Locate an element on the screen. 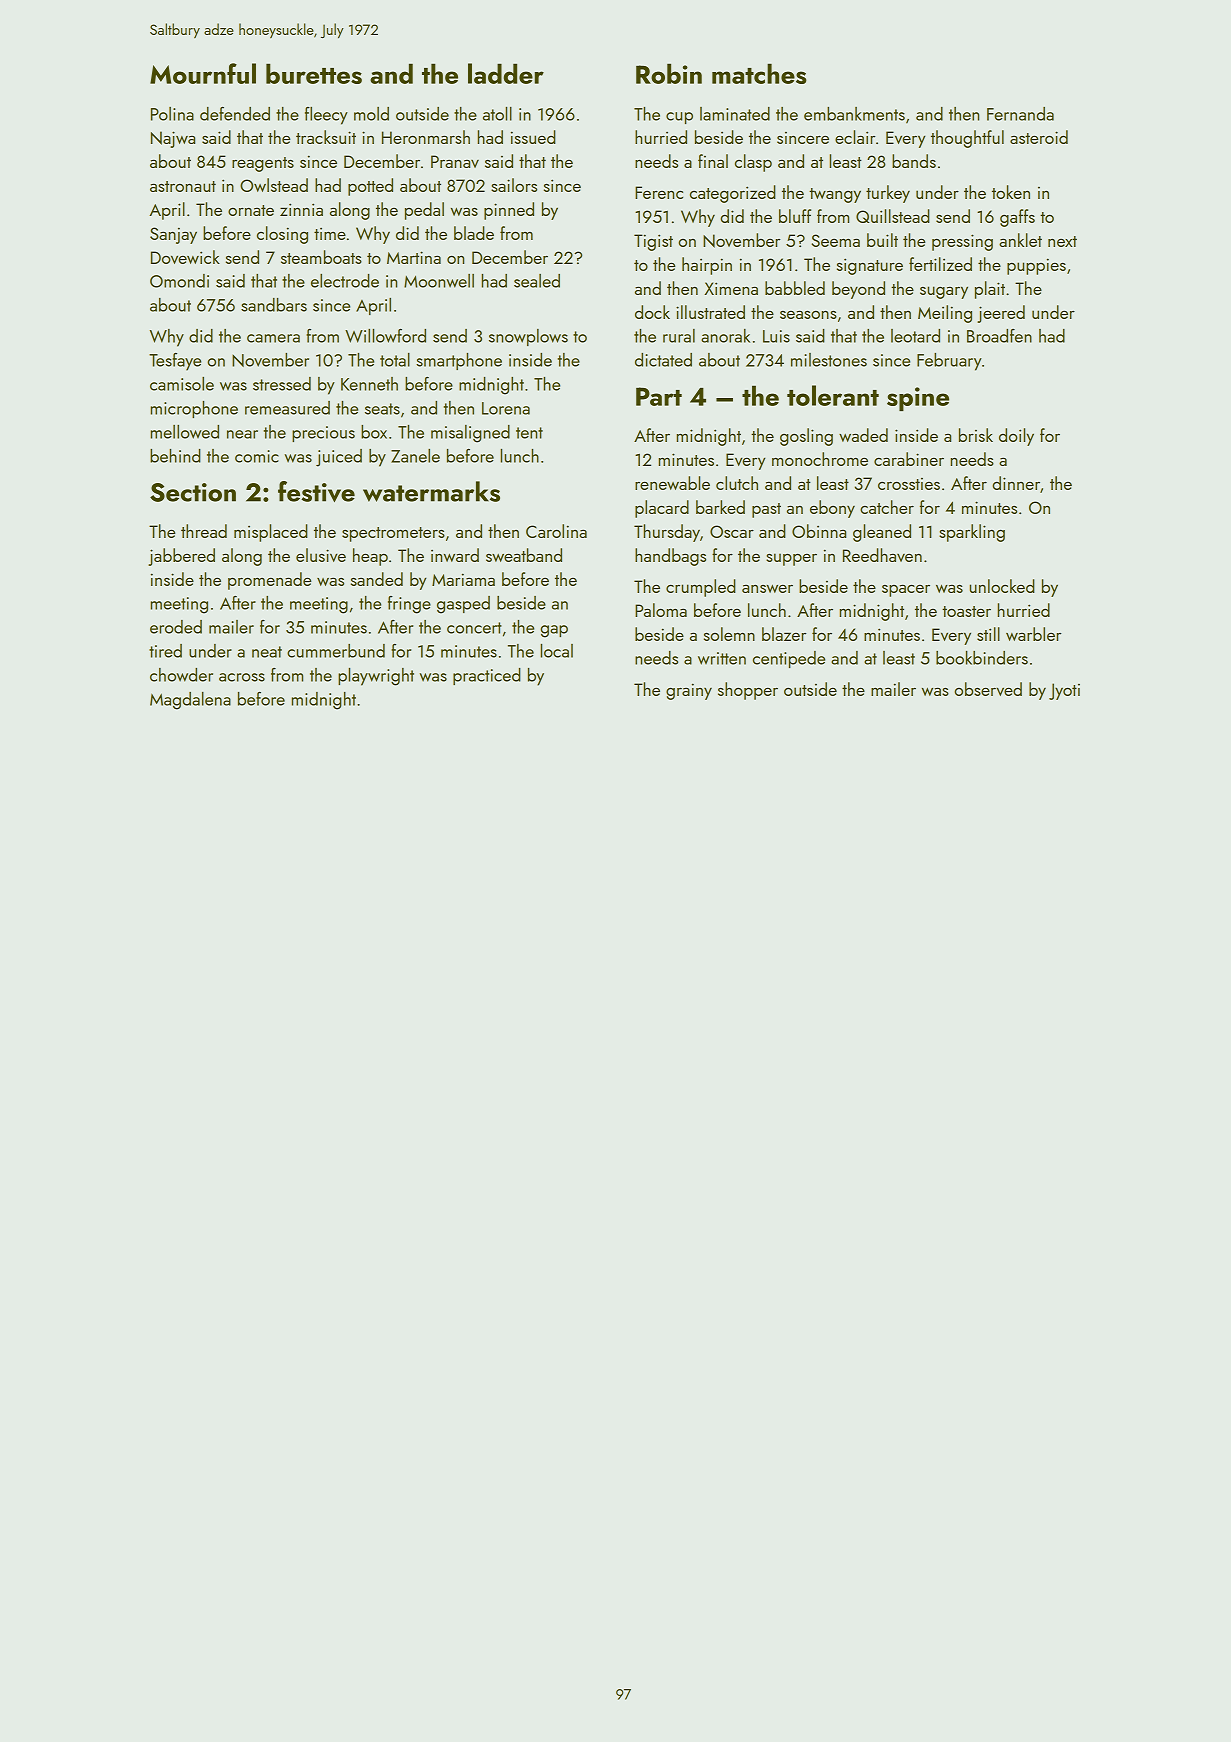 Image resolution: width=1231 pixels, height=1742 pixels. waded is located at coordinates (863, 435).
